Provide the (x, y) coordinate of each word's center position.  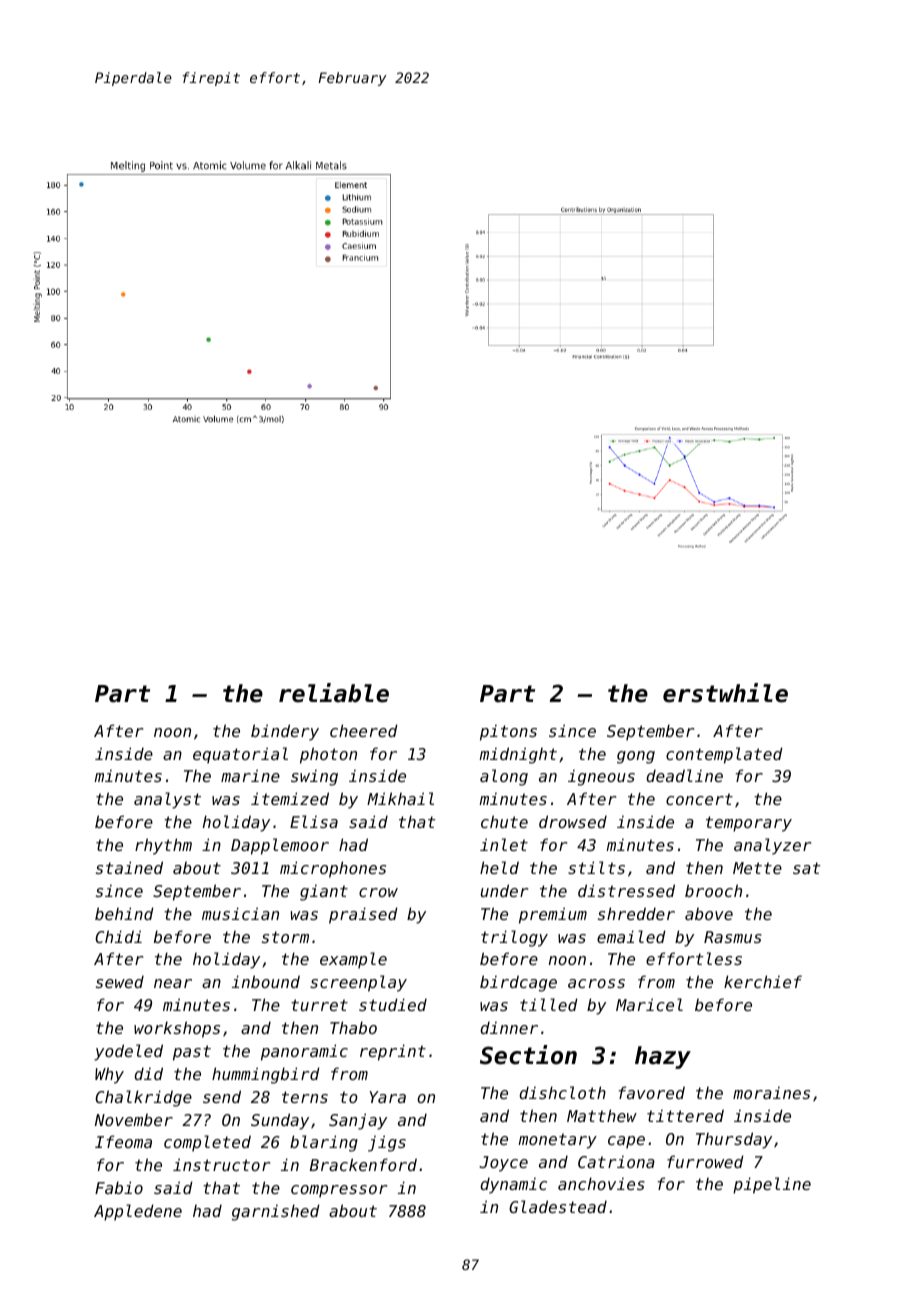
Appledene (138, 1212)
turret (319, 1005)
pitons (508, 733)
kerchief (763, 981)
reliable (334, 693)
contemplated (724, 755)
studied (393, 1004)
